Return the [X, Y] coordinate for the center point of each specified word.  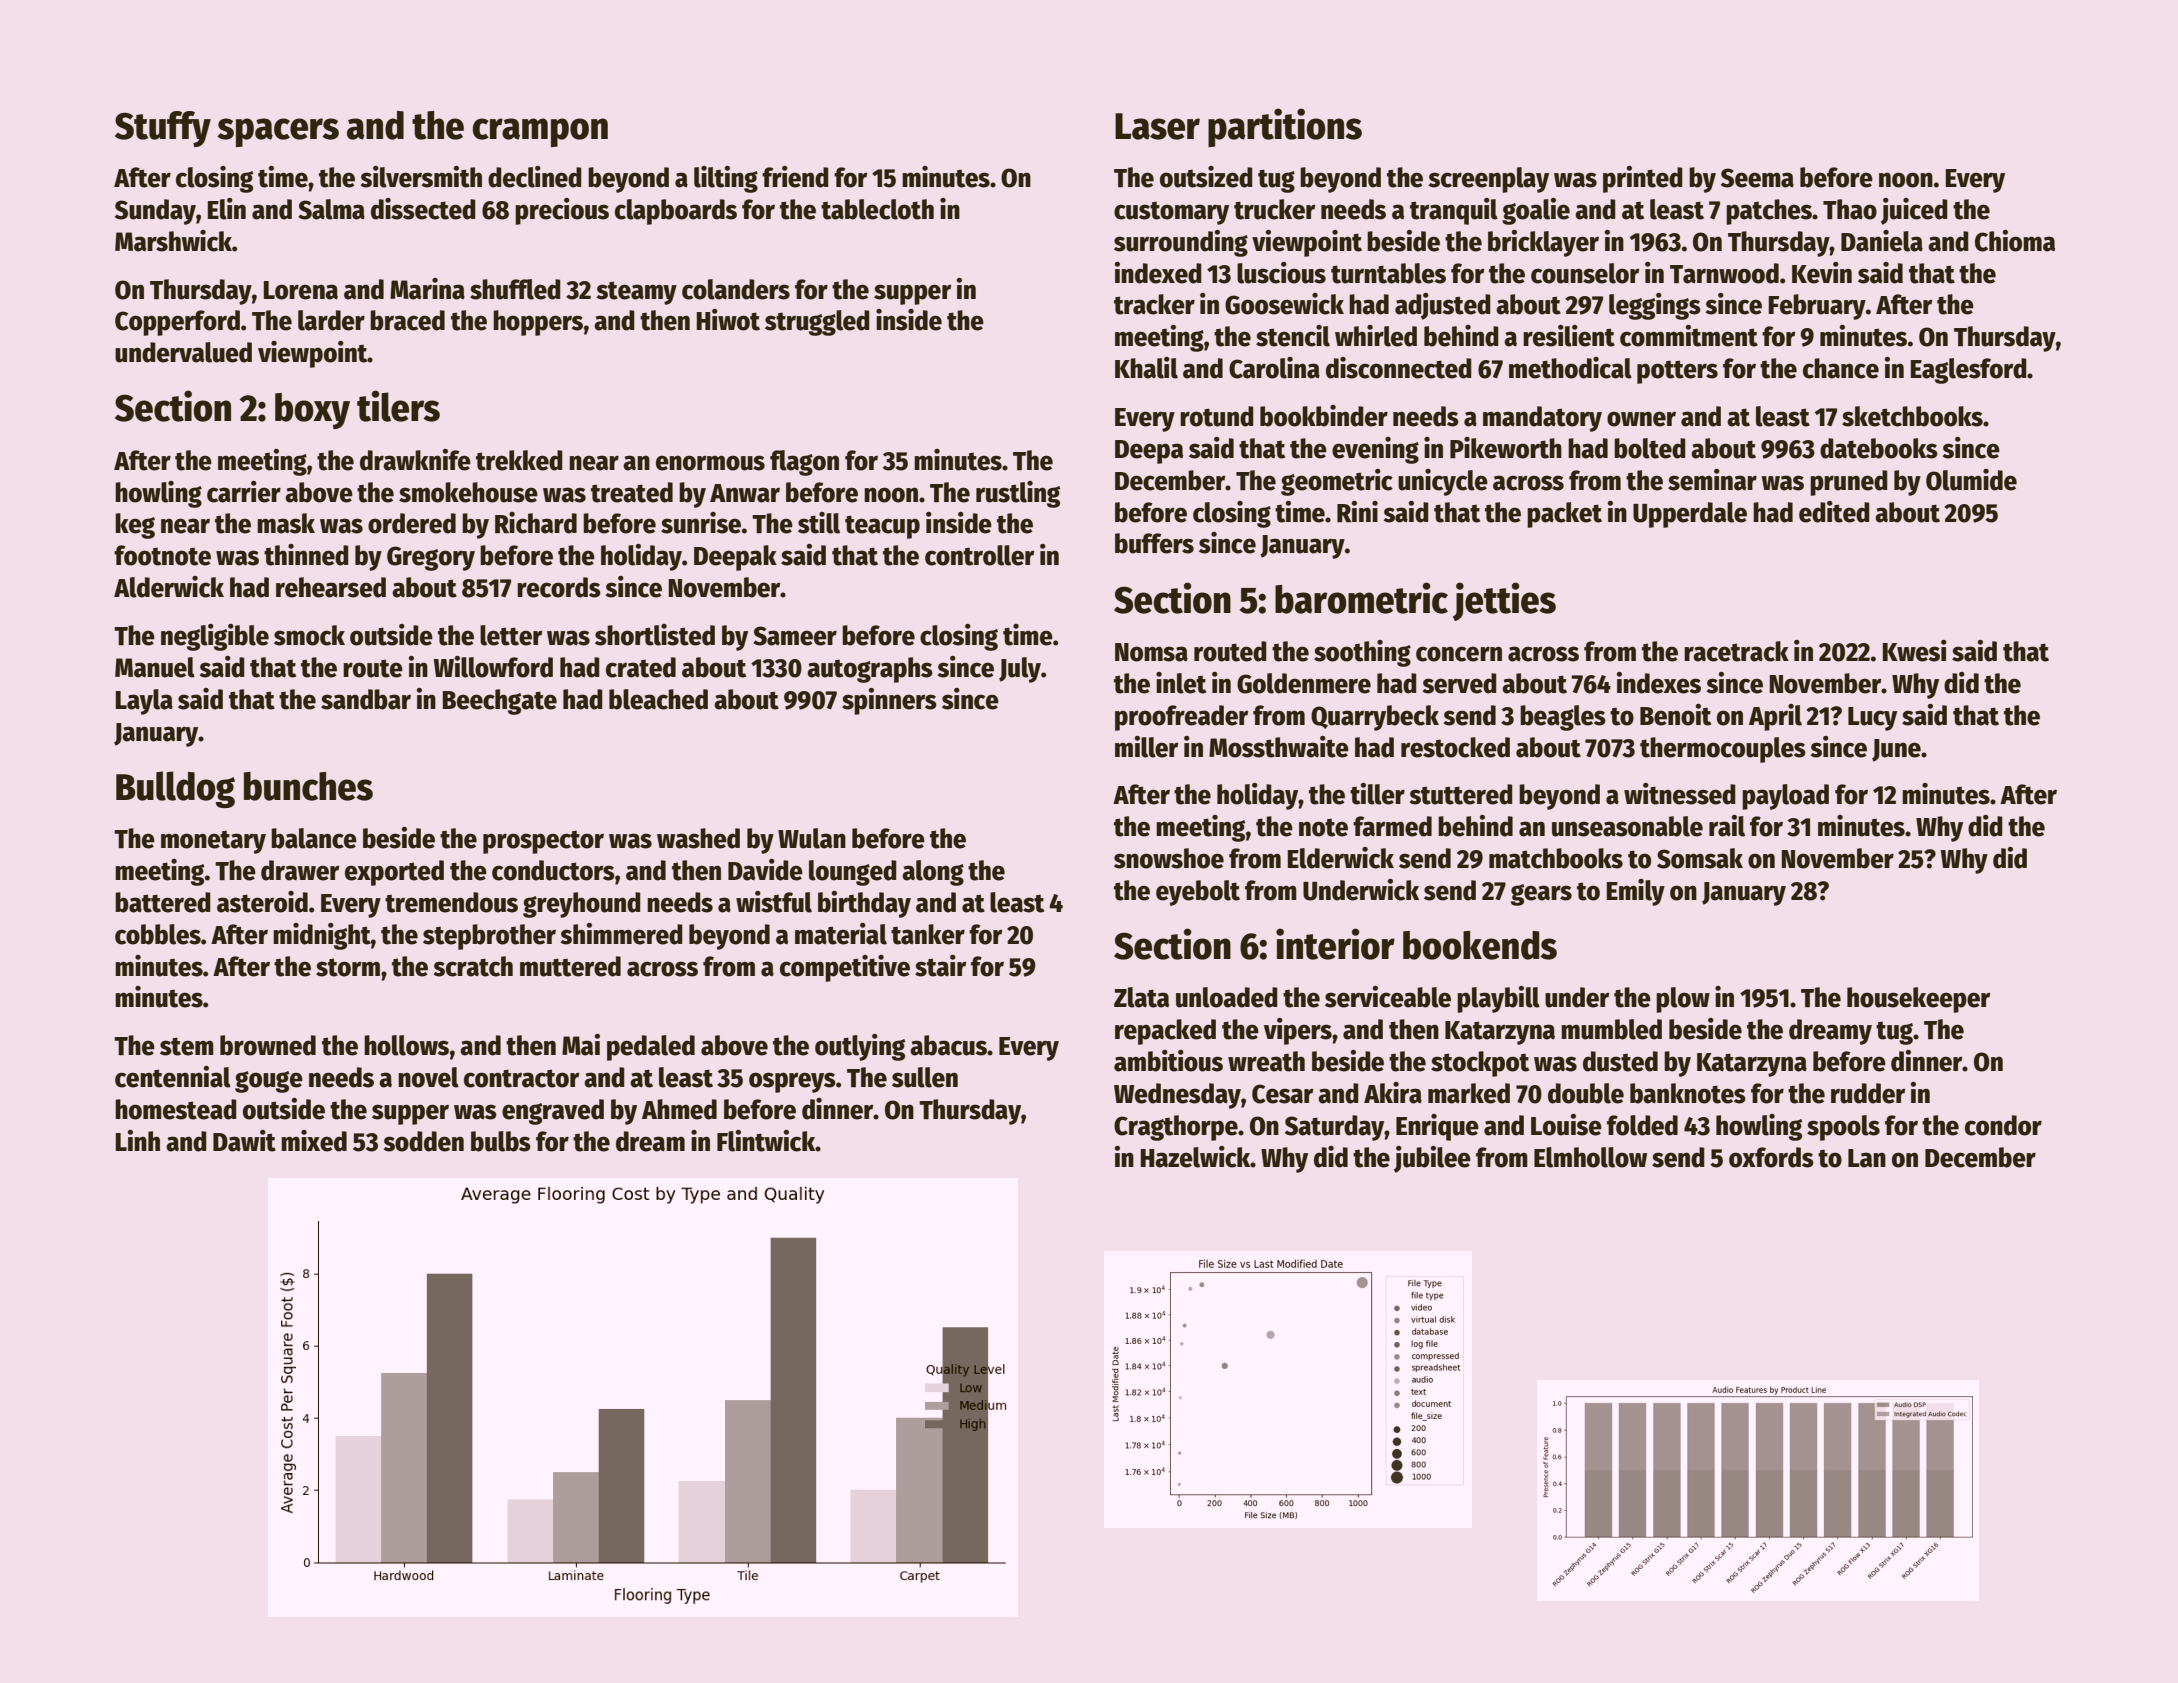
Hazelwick [1195, 1157]
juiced [1914, 211]
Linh [137, 1140]
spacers [278, 132]
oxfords [1771, 1157]
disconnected [1399, 368]
